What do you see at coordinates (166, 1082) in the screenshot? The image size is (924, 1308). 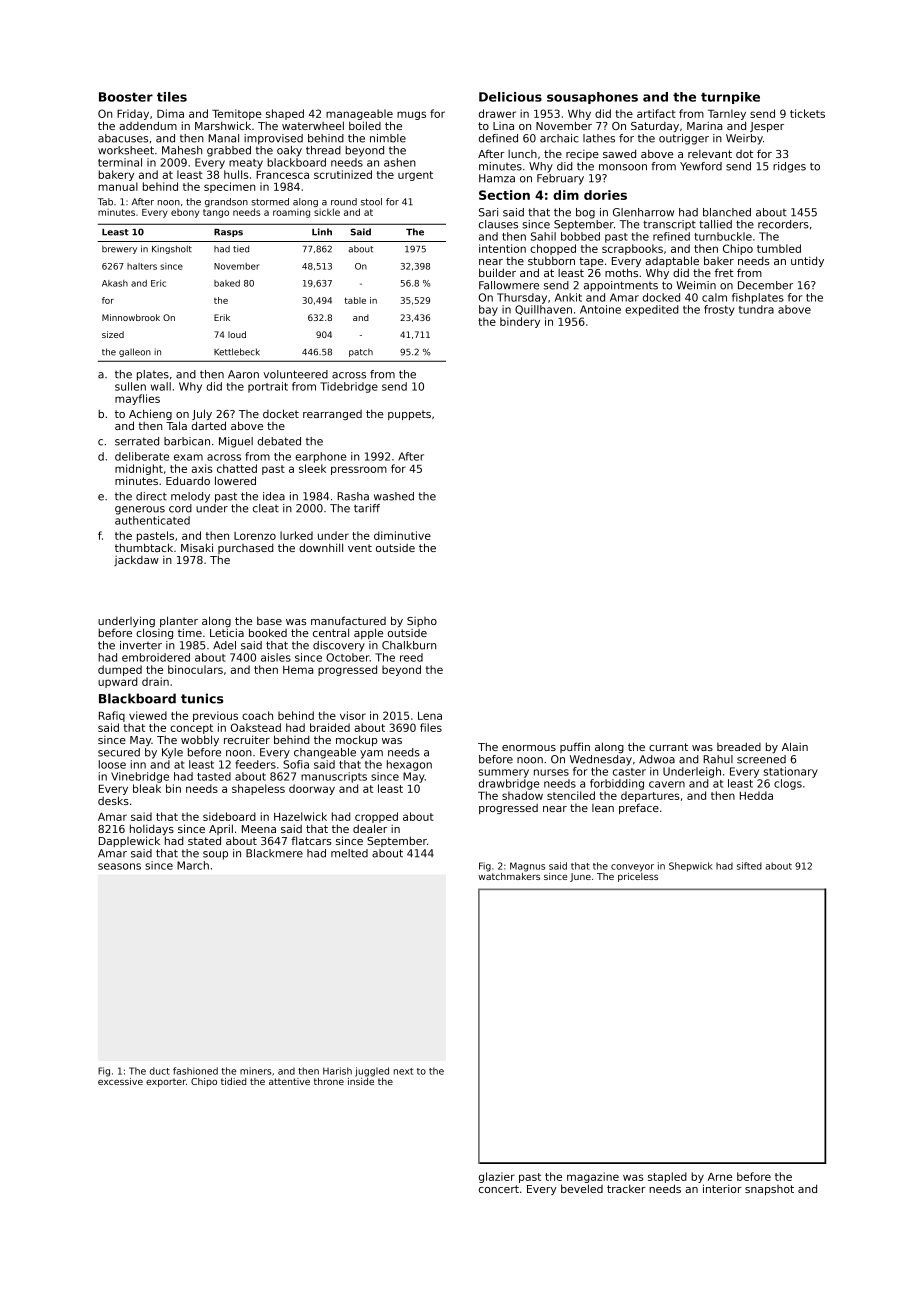 I see `exporter` at bounding box center [166, 1082].
